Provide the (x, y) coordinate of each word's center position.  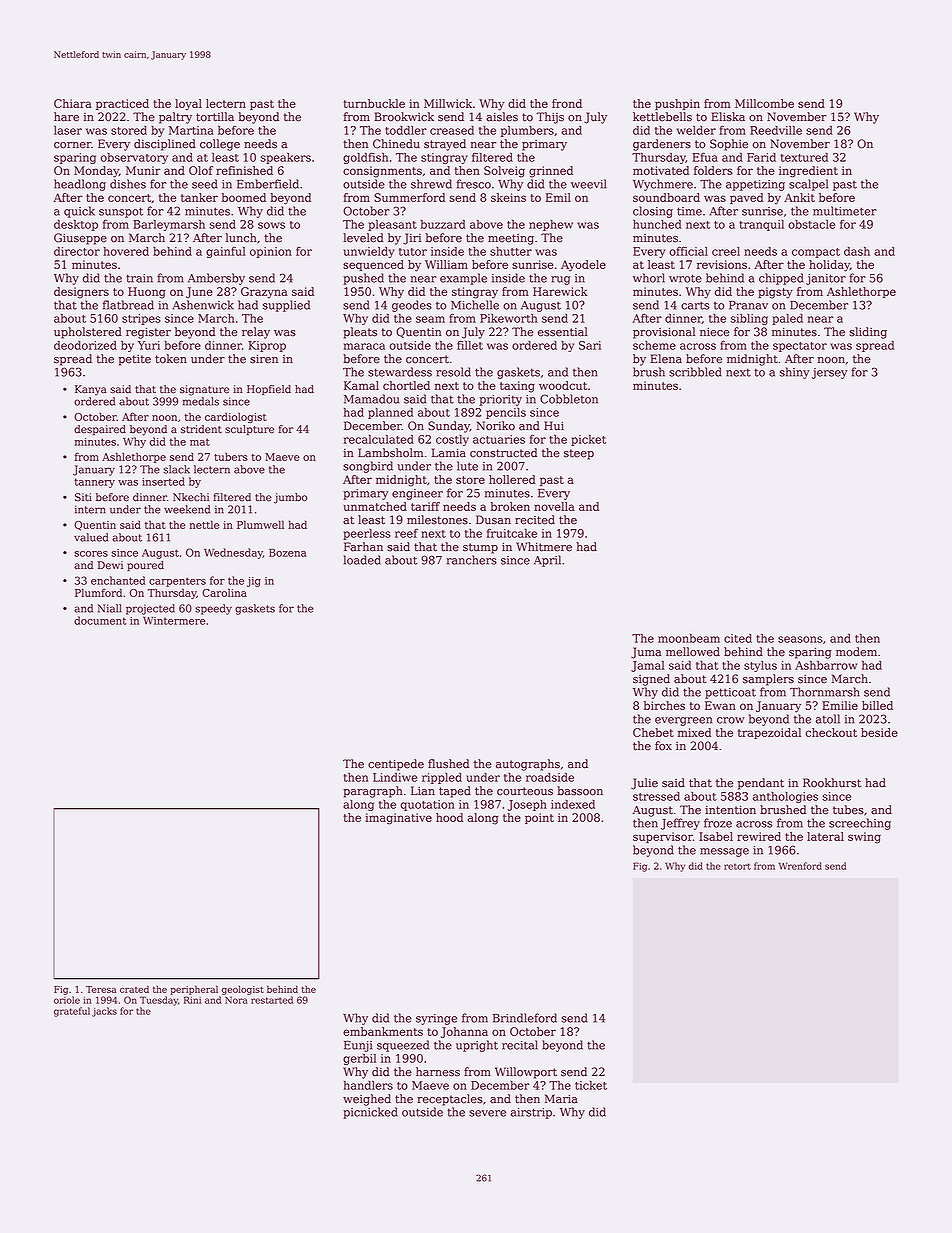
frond (567, 103)
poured (145, 566)
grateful (72, 1012)
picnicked (370, 1113)
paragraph (373, 792)
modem (856, 652)
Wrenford (800, 866)
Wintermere (174, 621)
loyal (188, 105)
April (547, 561)
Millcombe (764, 103)
